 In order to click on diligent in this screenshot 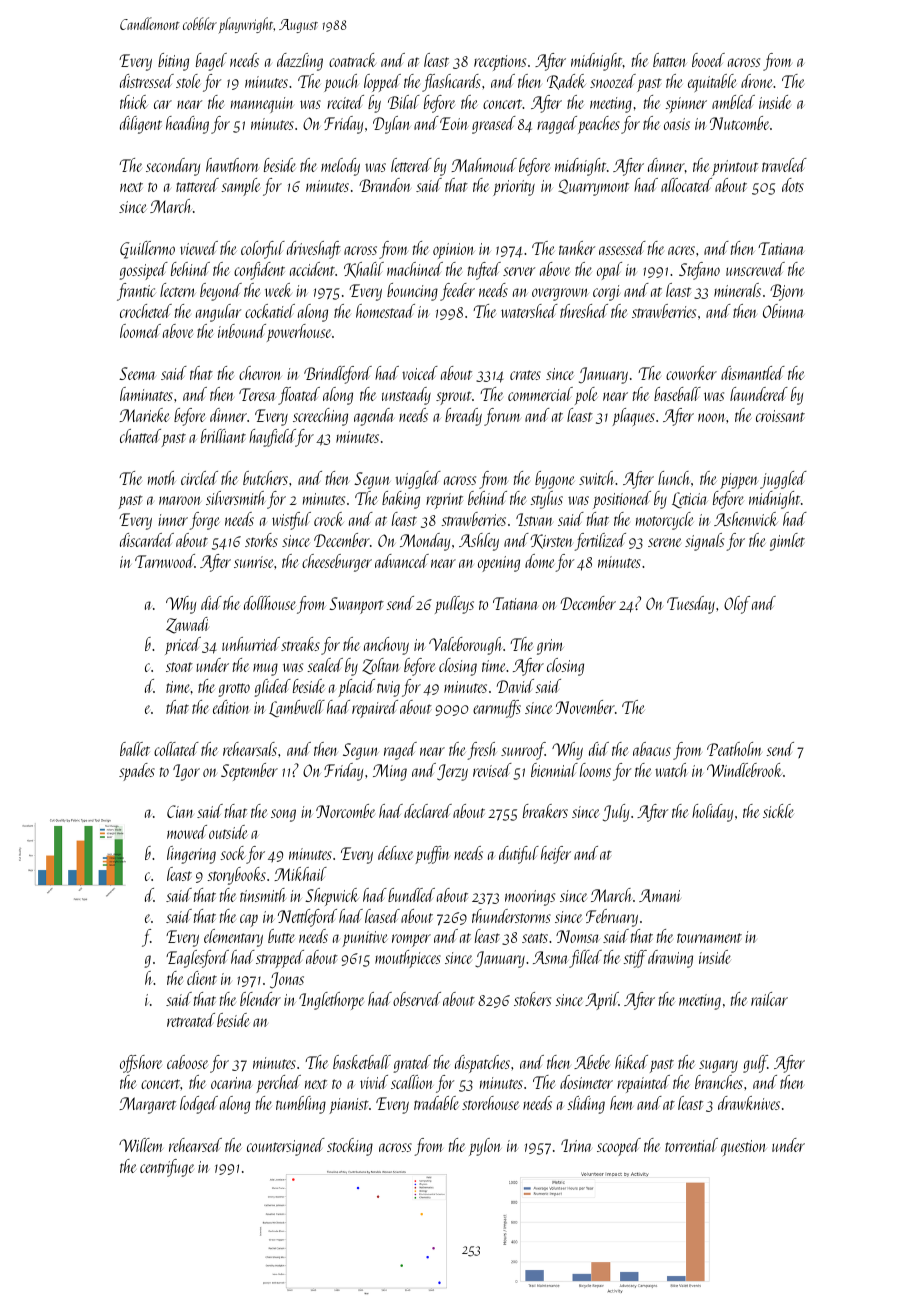, I will do `click(141, 125)`.
